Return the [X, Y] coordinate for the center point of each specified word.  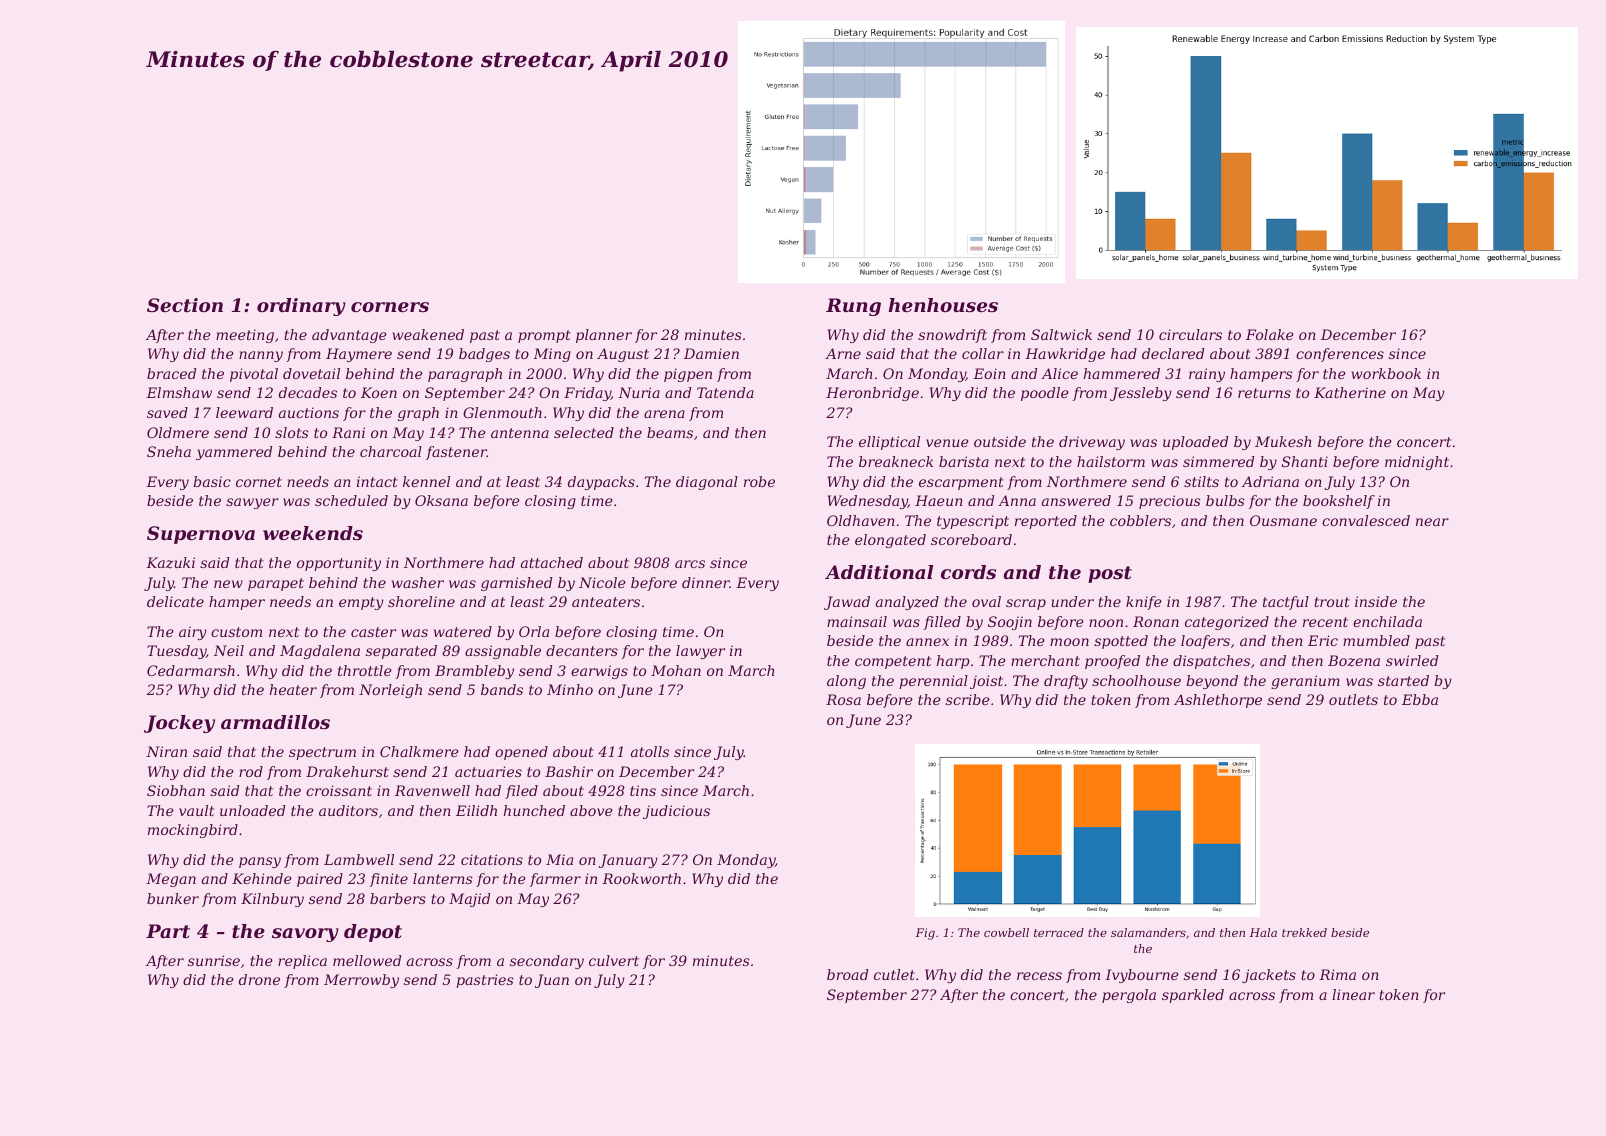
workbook [1386, 373]
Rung [853, 307]
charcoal [391, 451]
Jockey [179, 724]
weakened [428, 334]
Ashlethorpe [1218, 701]
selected [584, 432]
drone [259, 979]
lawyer [700, 652]
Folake [1270, 334]
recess [1039, 976]
